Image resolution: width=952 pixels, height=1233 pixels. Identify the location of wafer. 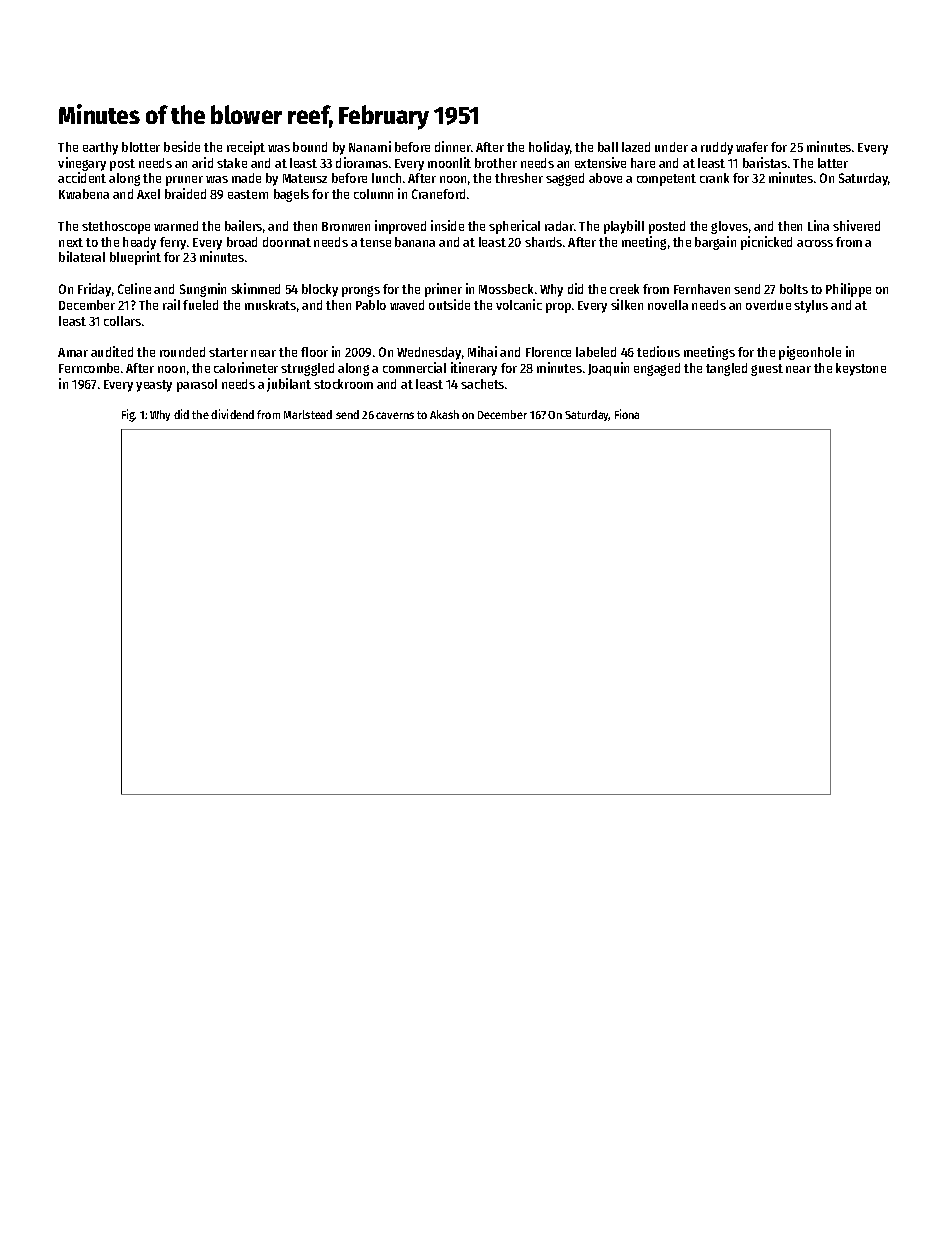
(752, 147).
